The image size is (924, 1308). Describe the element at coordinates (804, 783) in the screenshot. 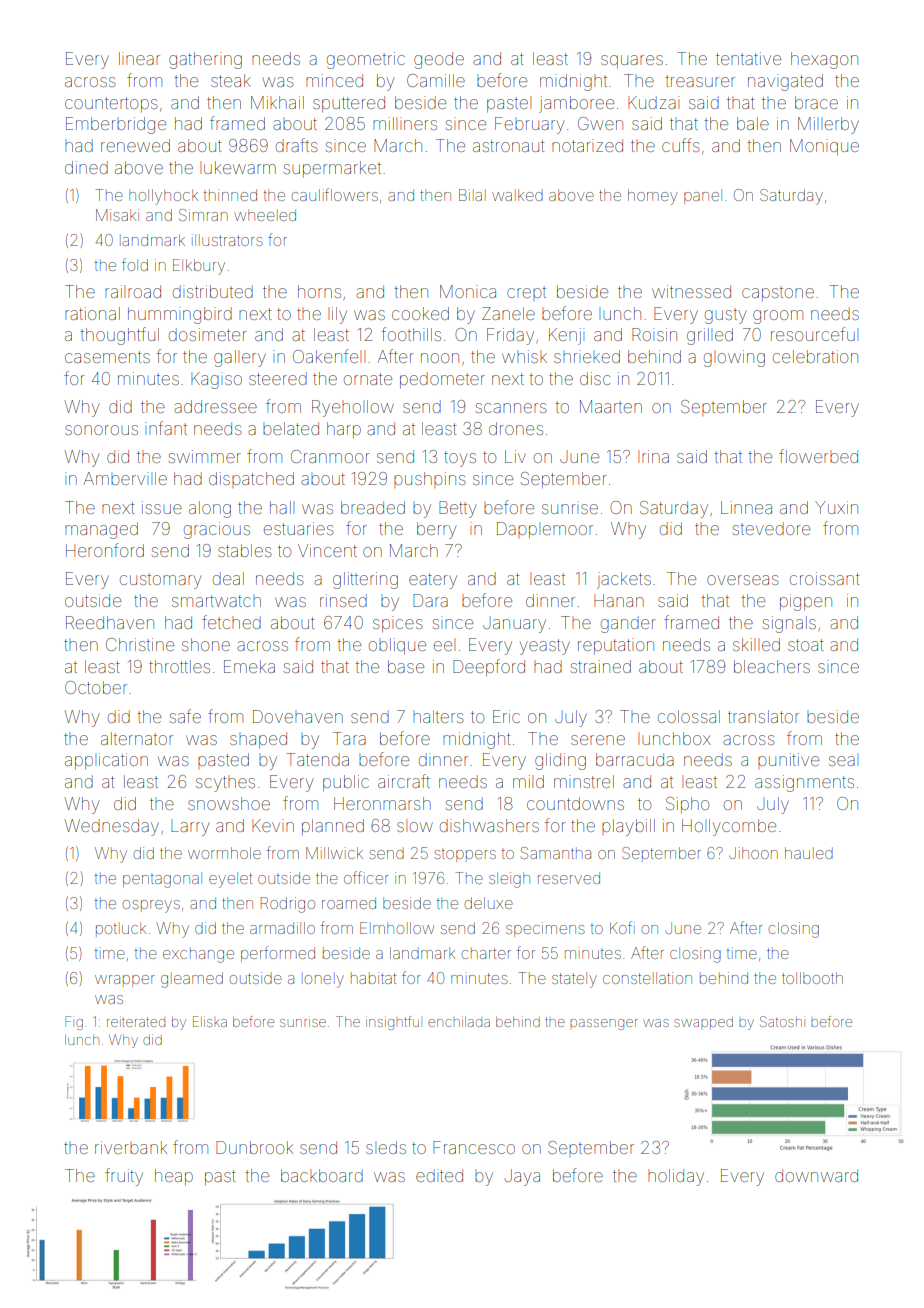

I see `assignments` at that location.
